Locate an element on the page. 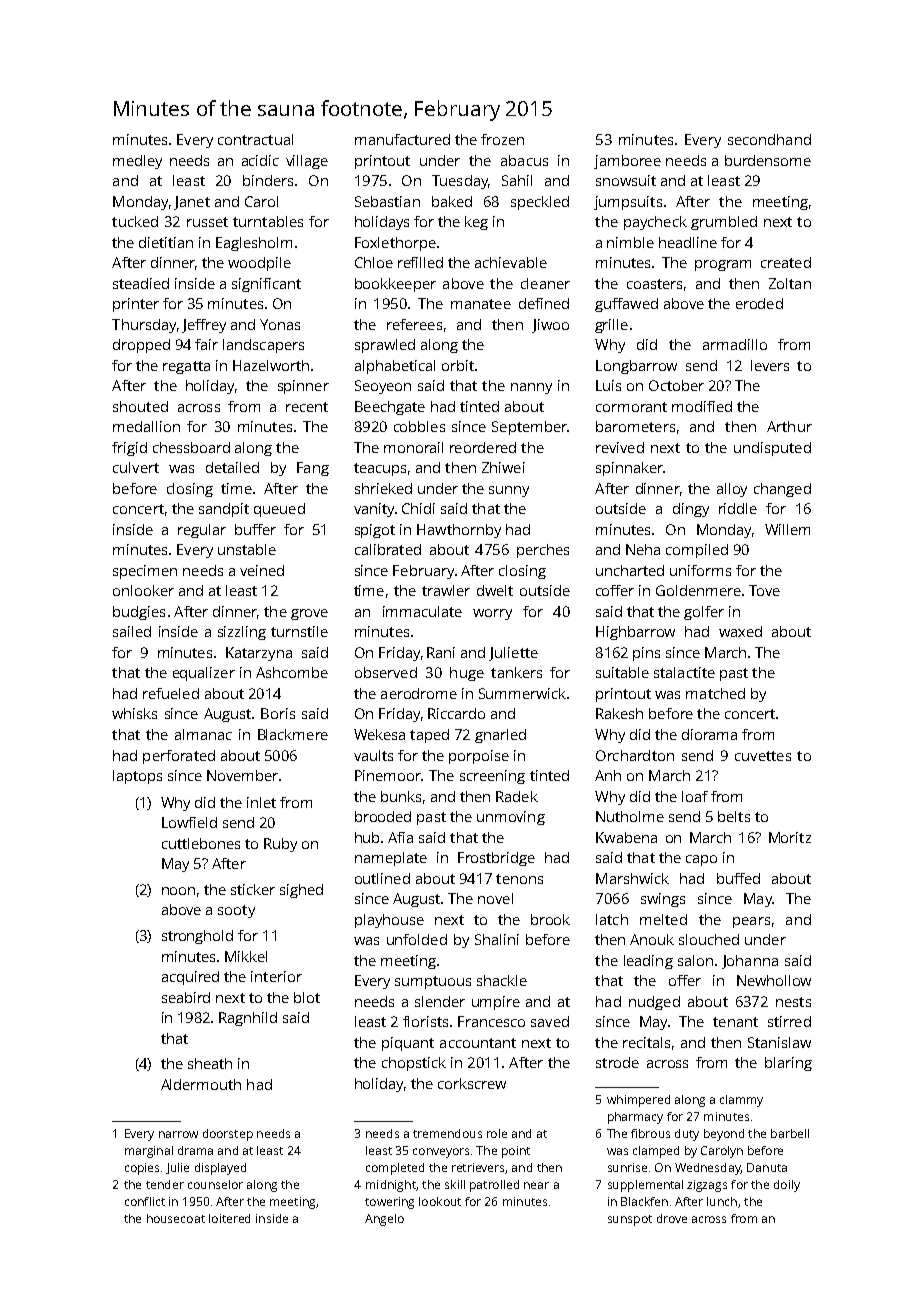 The width and height of the document is (924, 1308). Sahil is located at coordinates (517, 180).
